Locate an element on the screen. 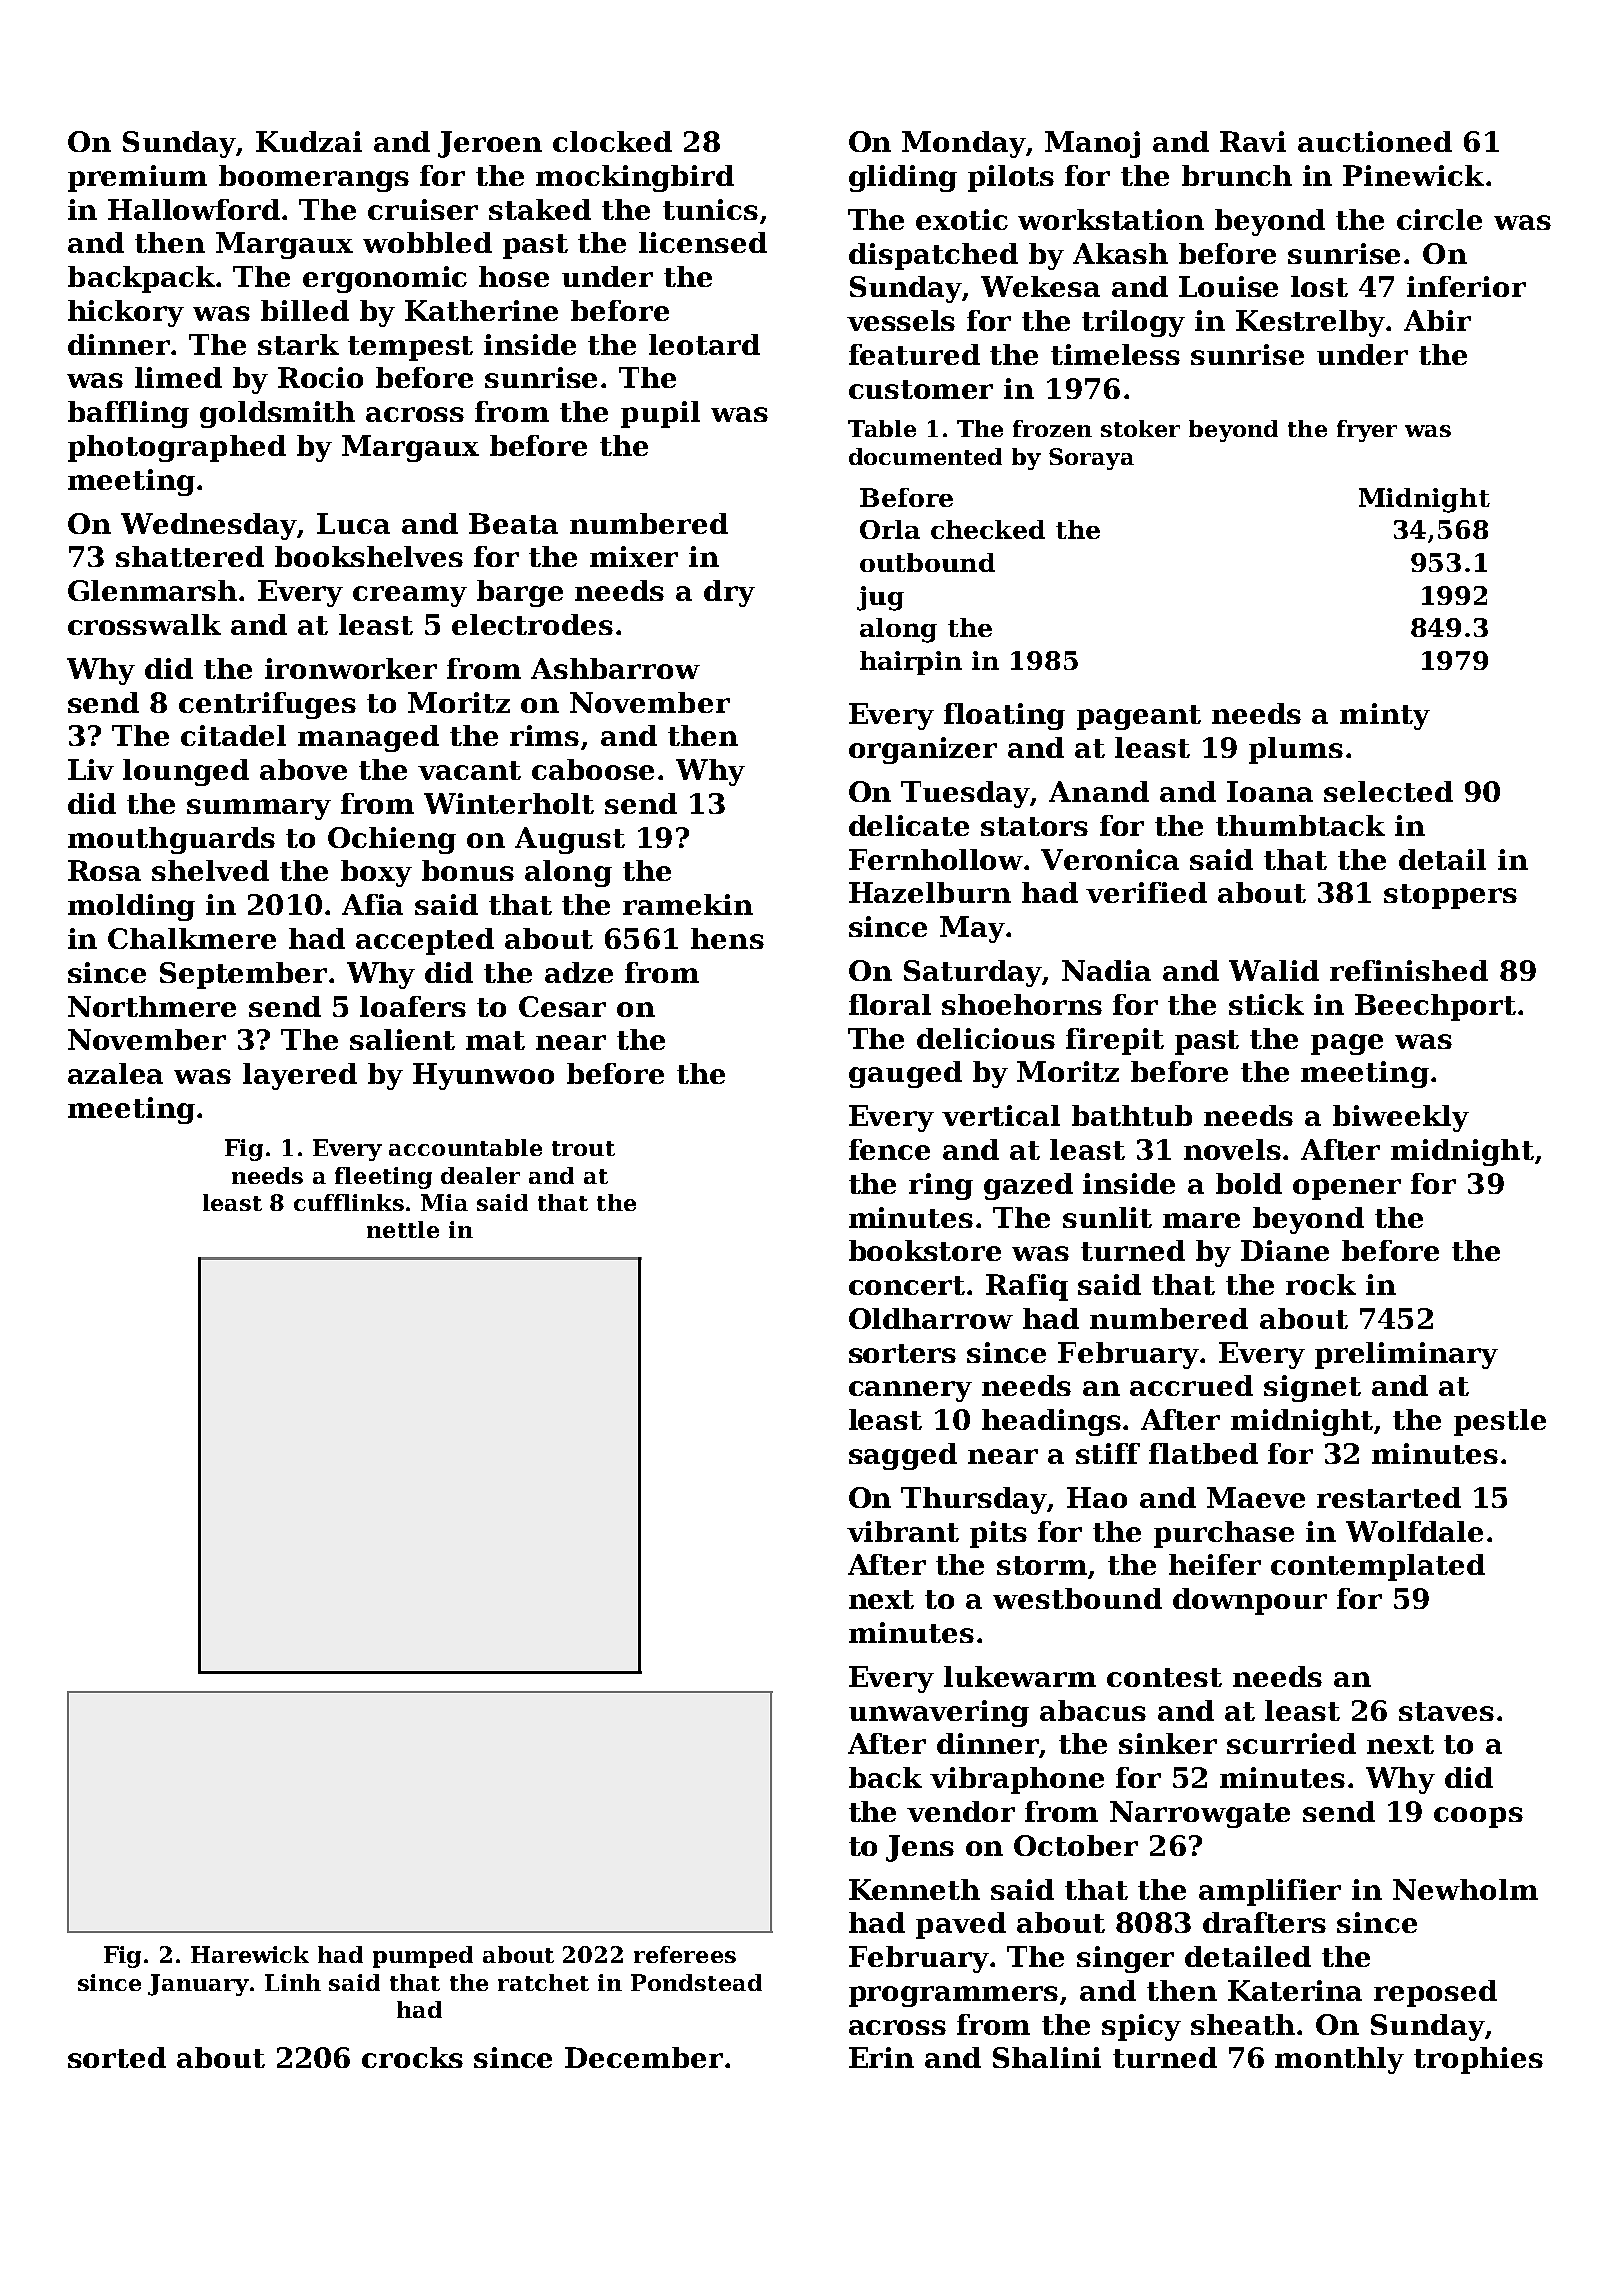  bonus is located at coordinates (468, 870).
